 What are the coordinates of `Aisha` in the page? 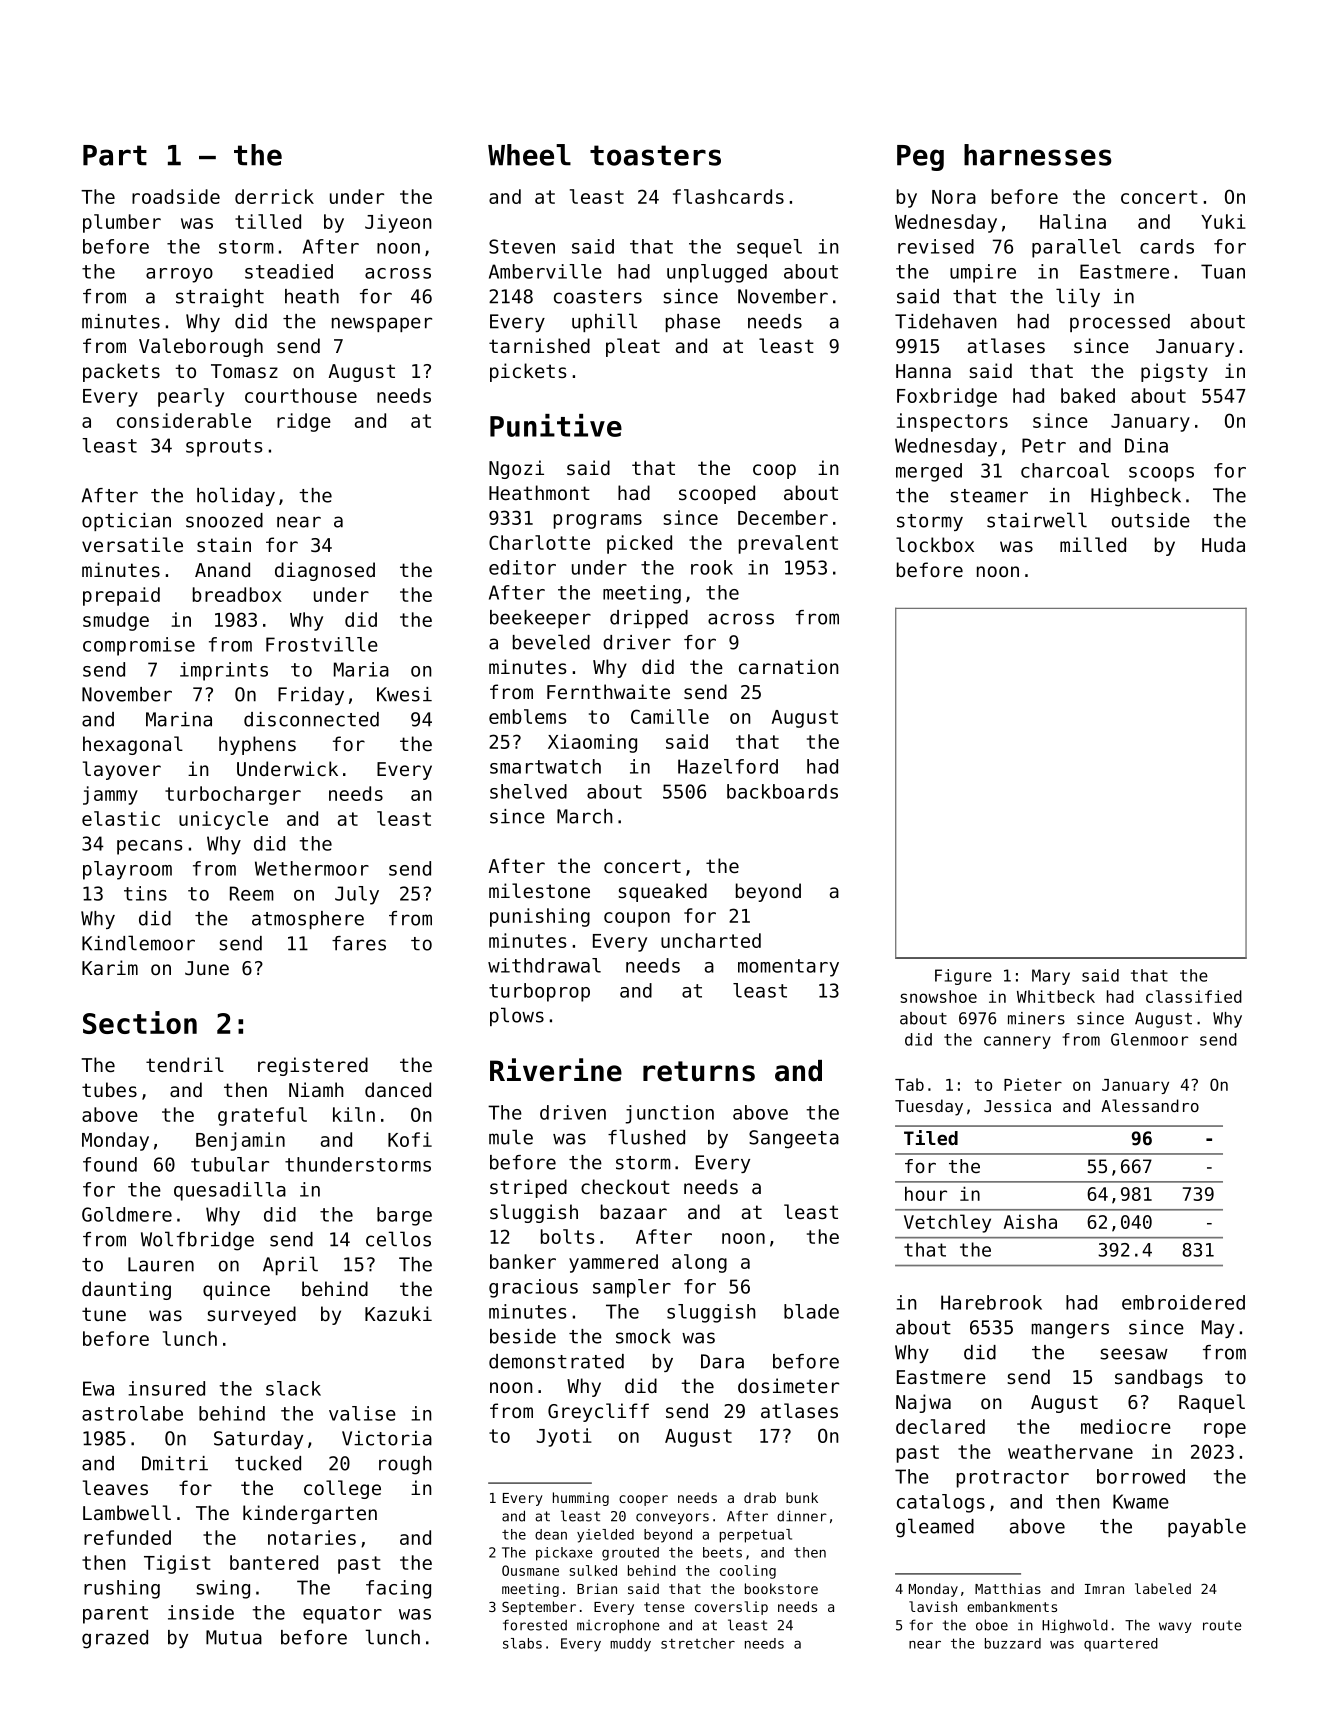 It's located at (1030, 1222).
